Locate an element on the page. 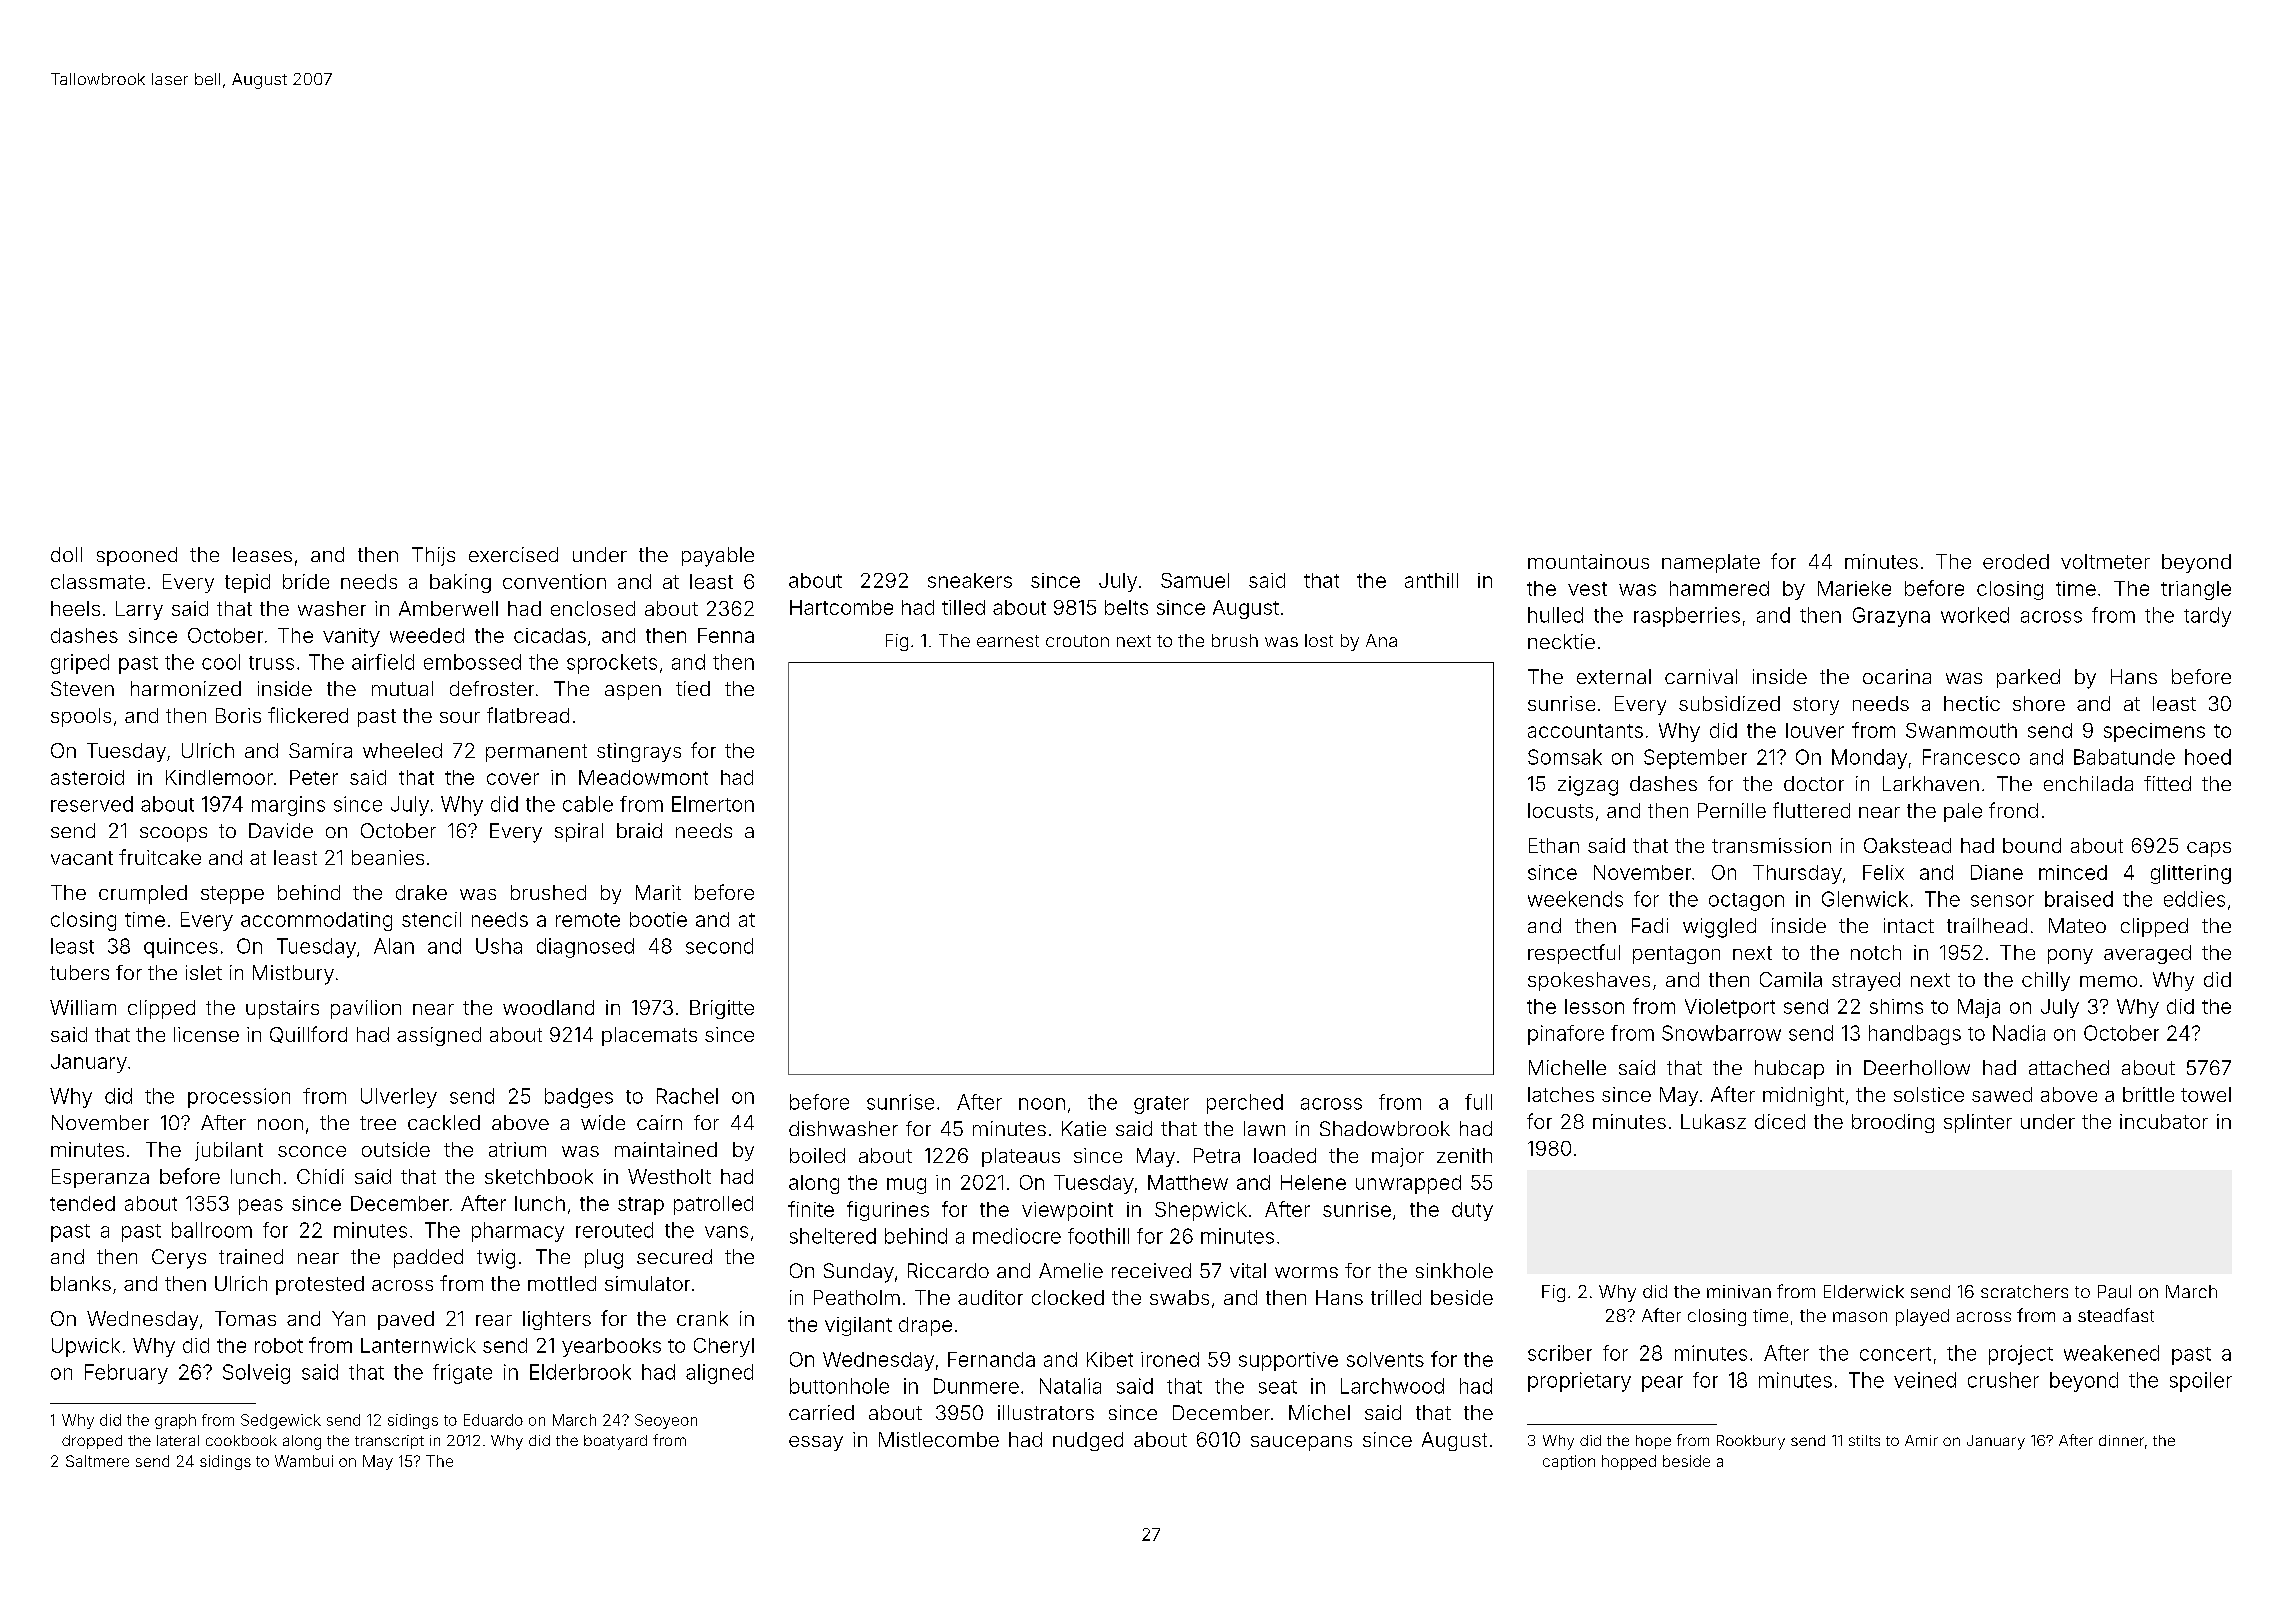  Ethan is located at coordinates (1554, 845).
